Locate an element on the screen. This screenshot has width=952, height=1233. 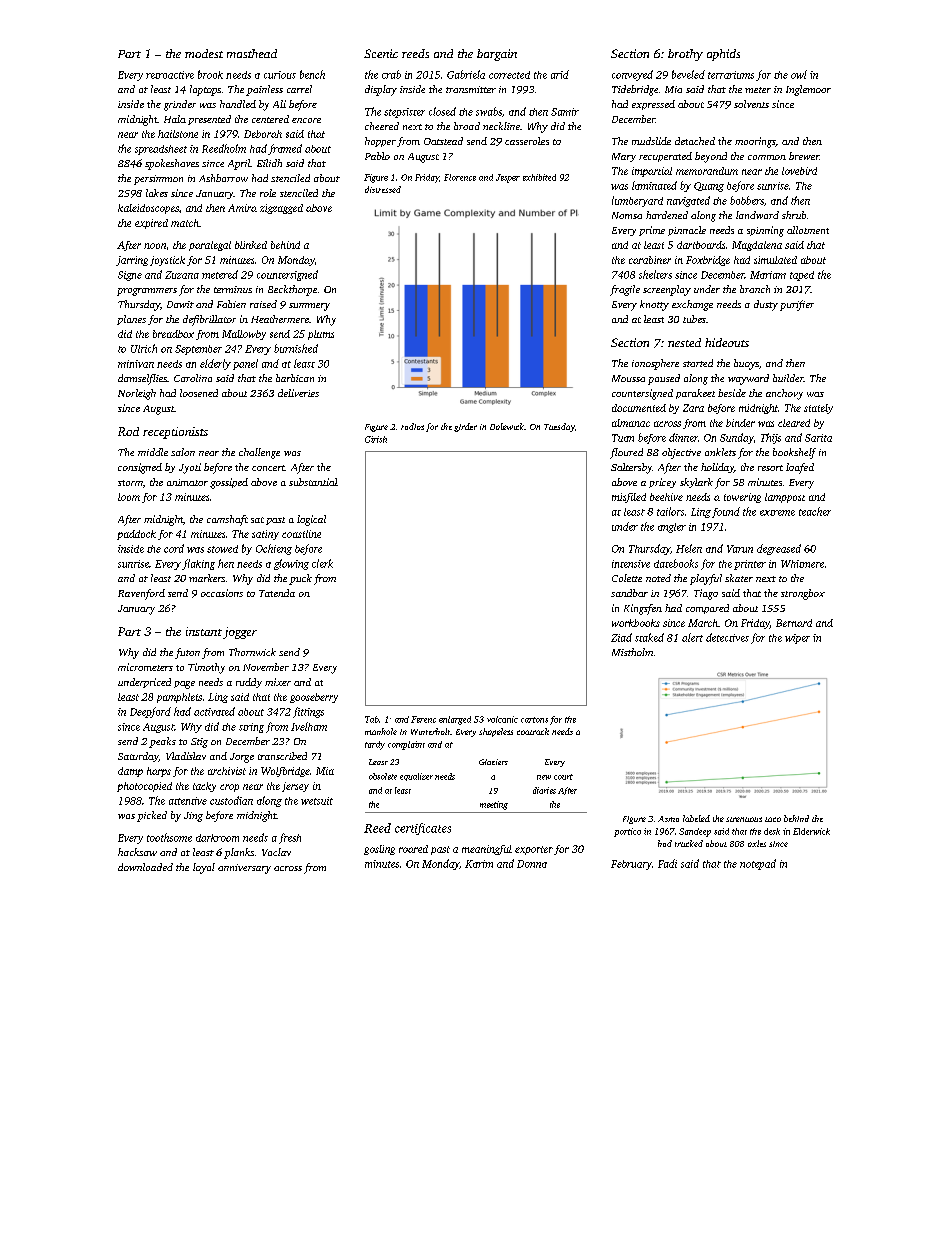
broad is located at coordinates (467, 126).
